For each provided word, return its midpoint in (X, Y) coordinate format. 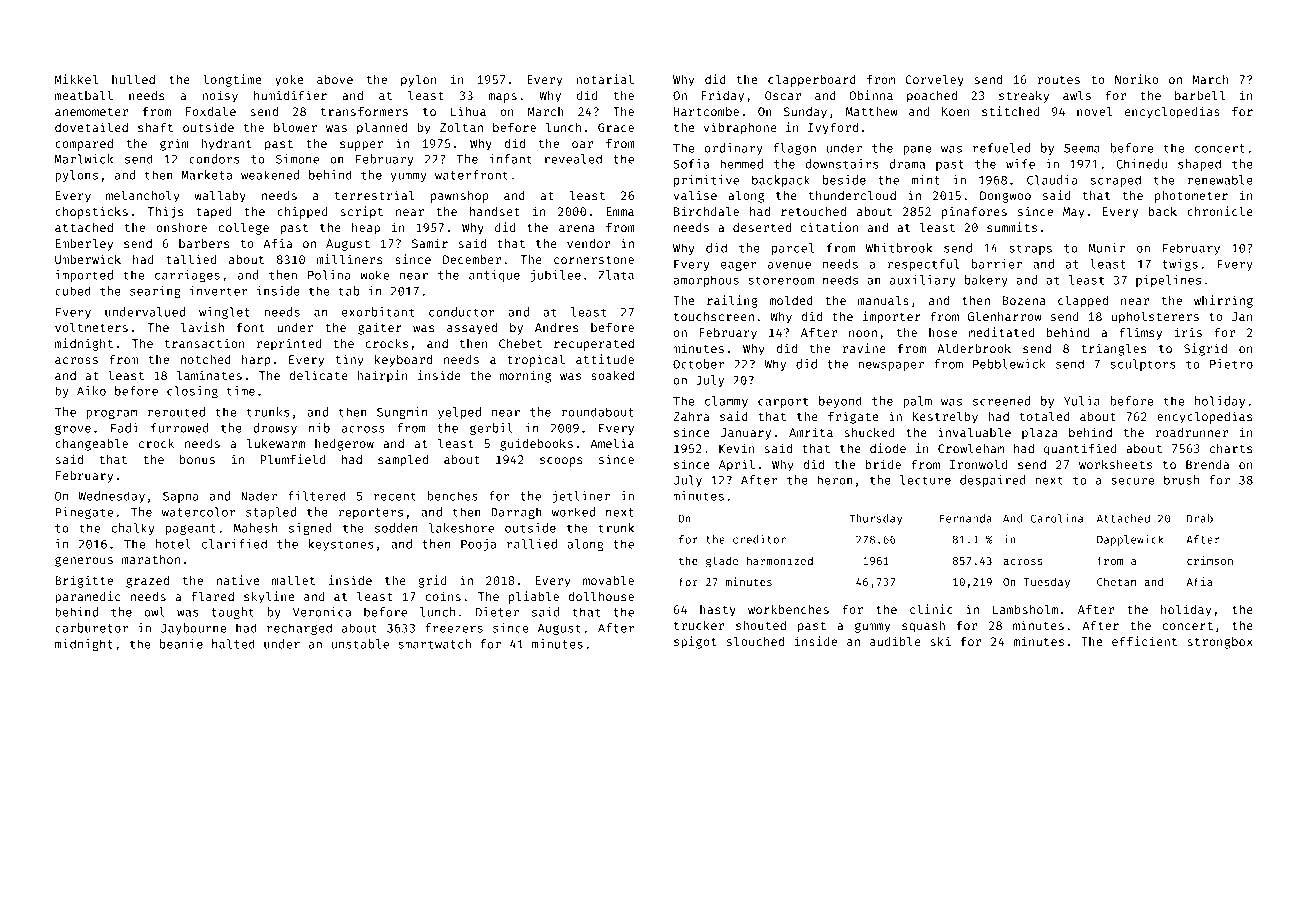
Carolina (1056, 518)
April (737, 465)
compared (84, 145)
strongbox (1220, 643)
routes (1059, 80)
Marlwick (84, 159)
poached (932, 97)
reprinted (288, 344)
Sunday (805, 113)
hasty (718, 611)
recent (395, 496)
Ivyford (833, 128)
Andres (556, 327)
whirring (1223, 301)
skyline (269, 597)
